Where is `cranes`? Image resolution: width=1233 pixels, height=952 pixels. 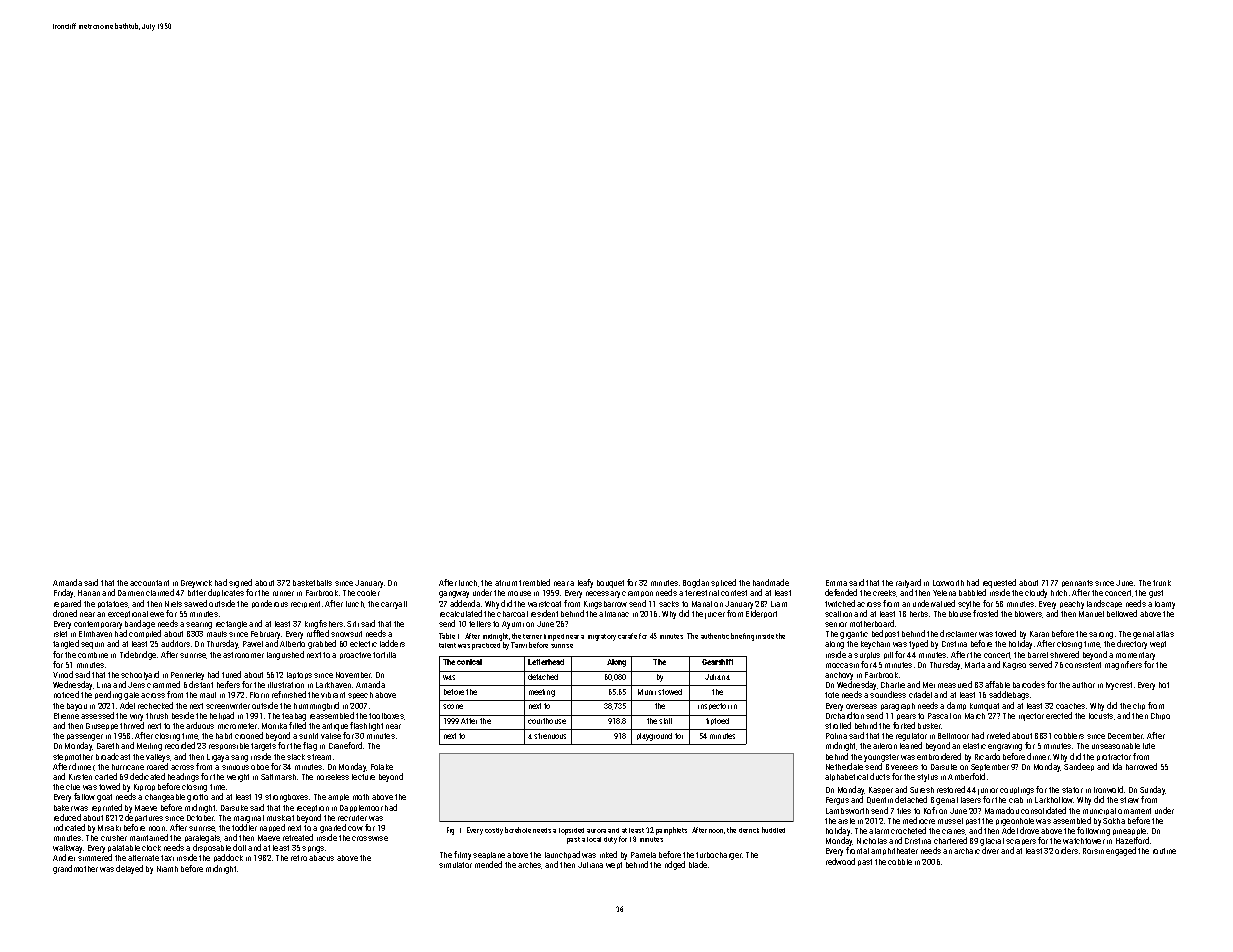
cranes is located at coordinates (954, 832).
